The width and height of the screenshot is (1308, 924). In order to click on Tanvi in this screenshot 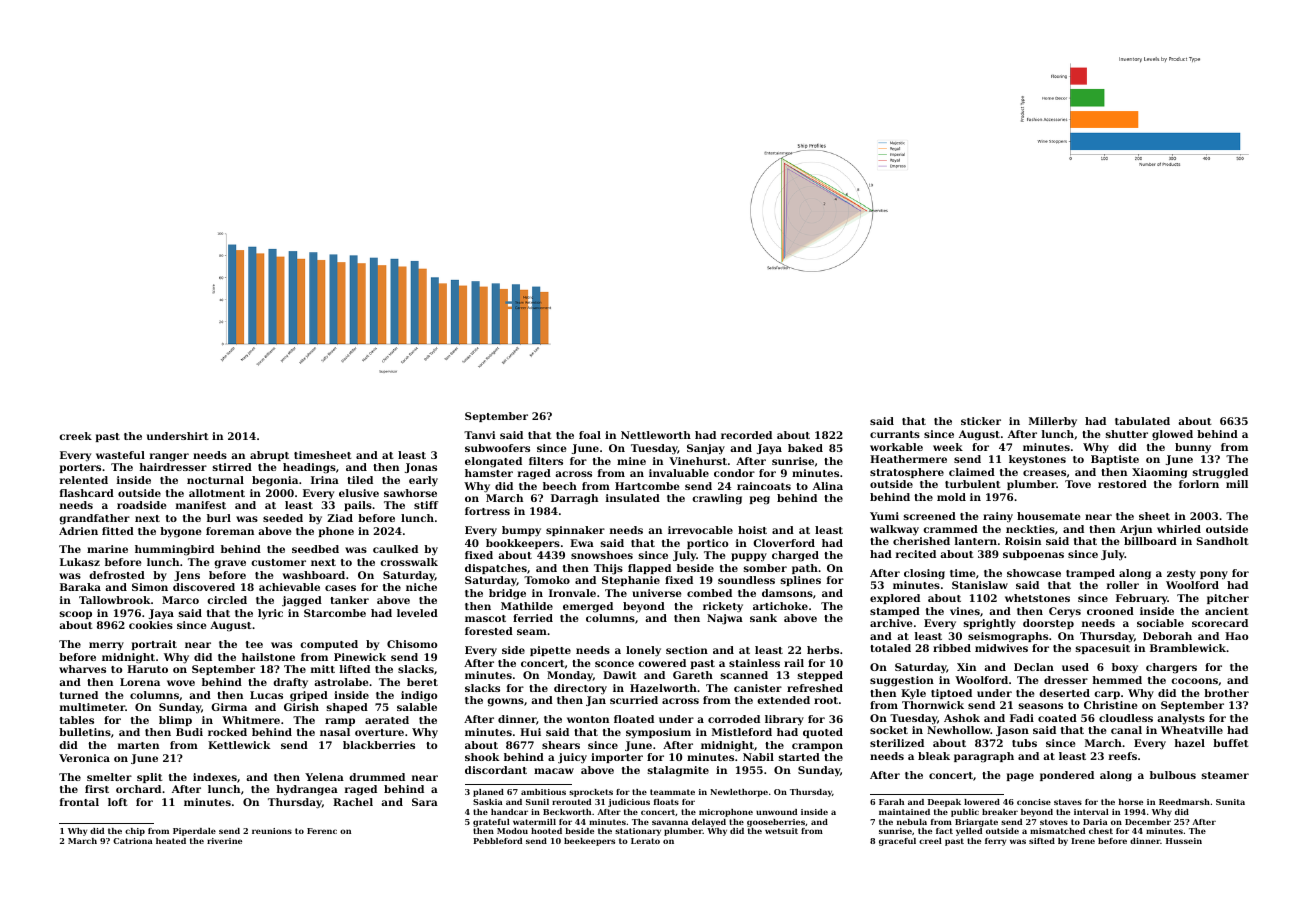, I will do `click(480, 435)`.
